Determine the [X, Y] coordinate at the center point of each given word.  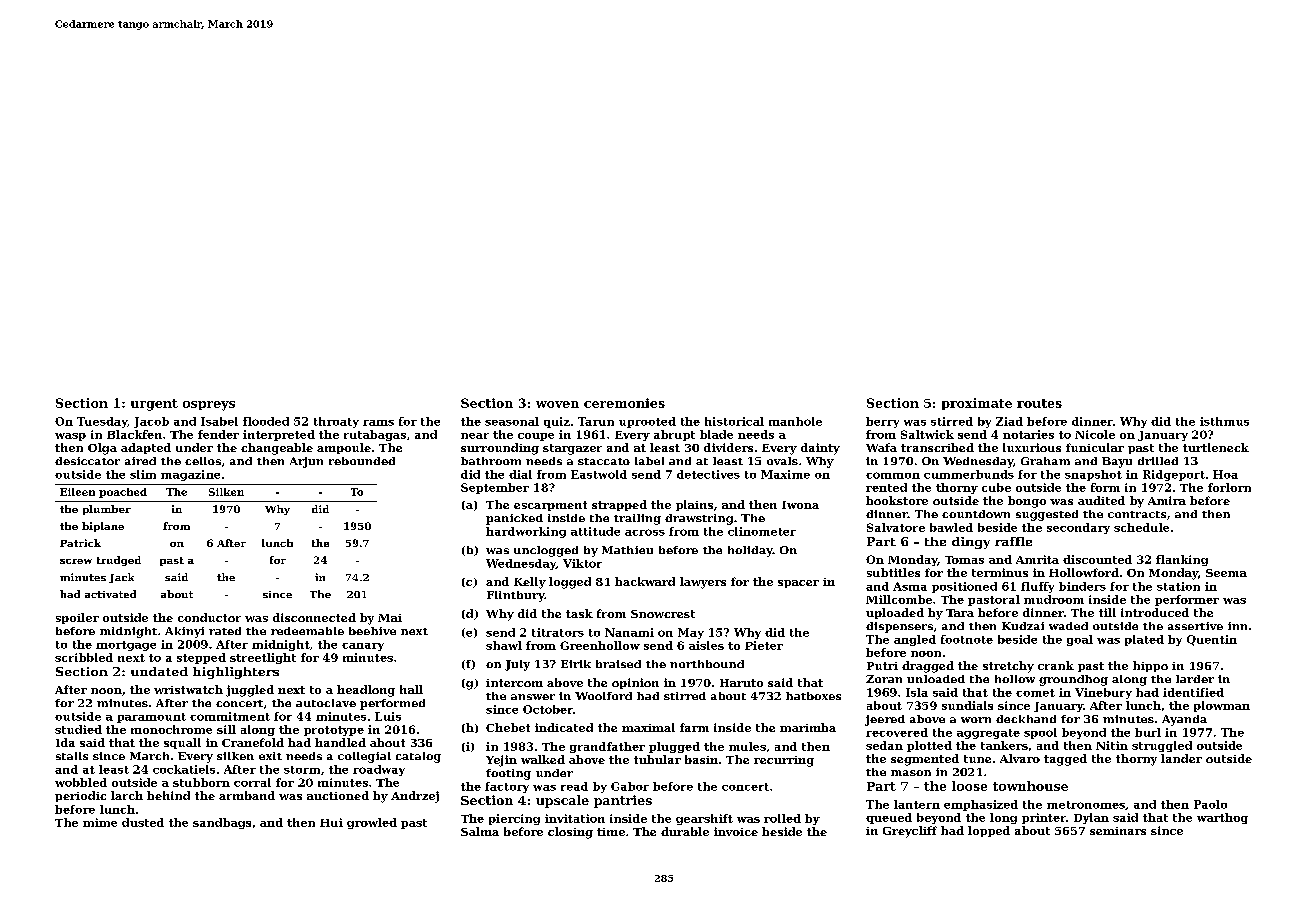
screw [76, 561]
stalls [72, 756]
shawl [504, 645]
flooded [266, 421]
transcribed [937, 447]
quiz [557, 422]
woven [557, 404]
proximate [977, 404]
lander [1181, 758]
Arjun [306, 462]
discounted [1097, 559]
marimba [808, 727]
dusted [143, 822]
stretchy [1008, 667]
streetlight [263, 658]
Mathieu [627, 550]
